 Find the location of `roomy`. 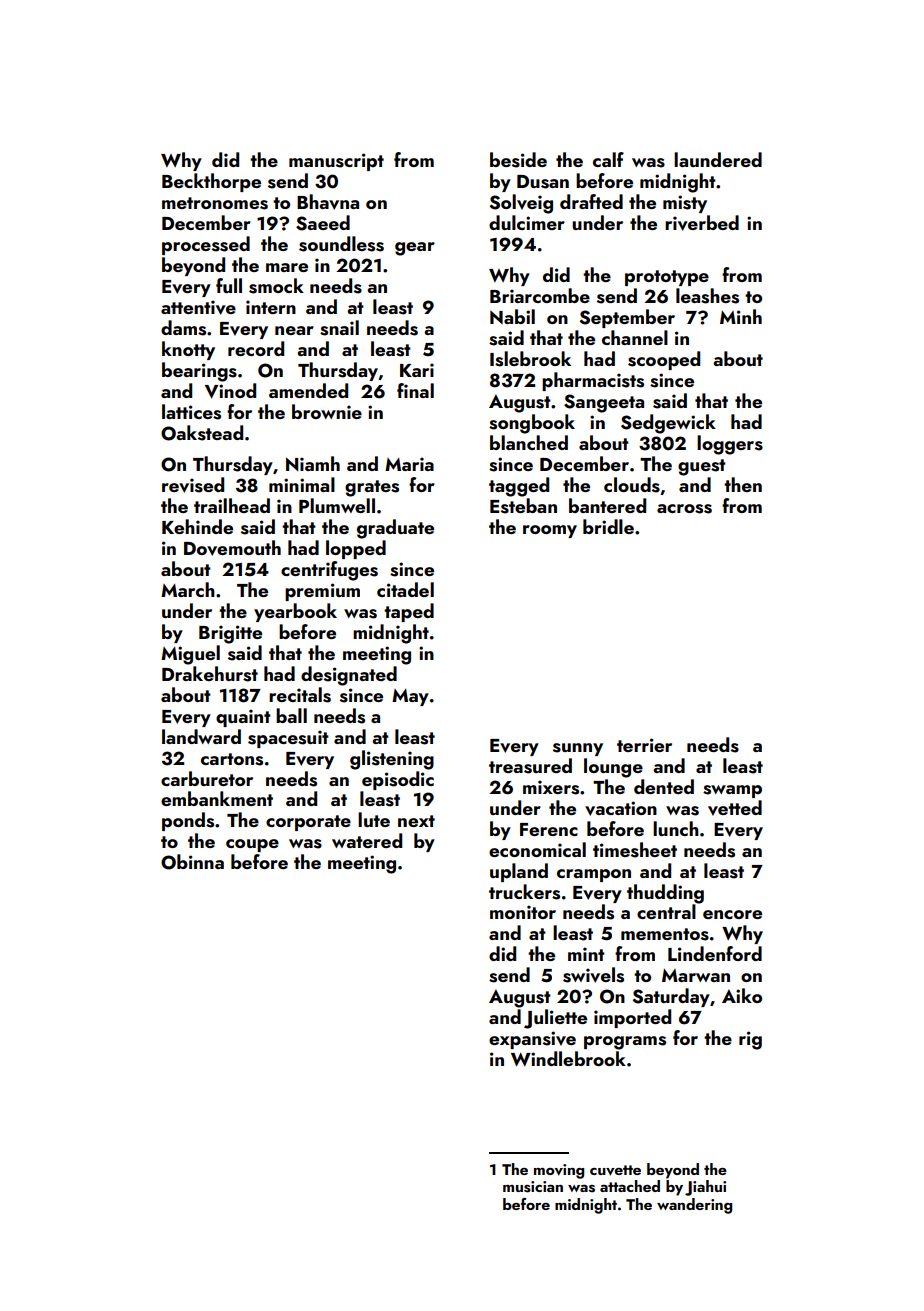

roomy is located at coordinates (550, 531).
